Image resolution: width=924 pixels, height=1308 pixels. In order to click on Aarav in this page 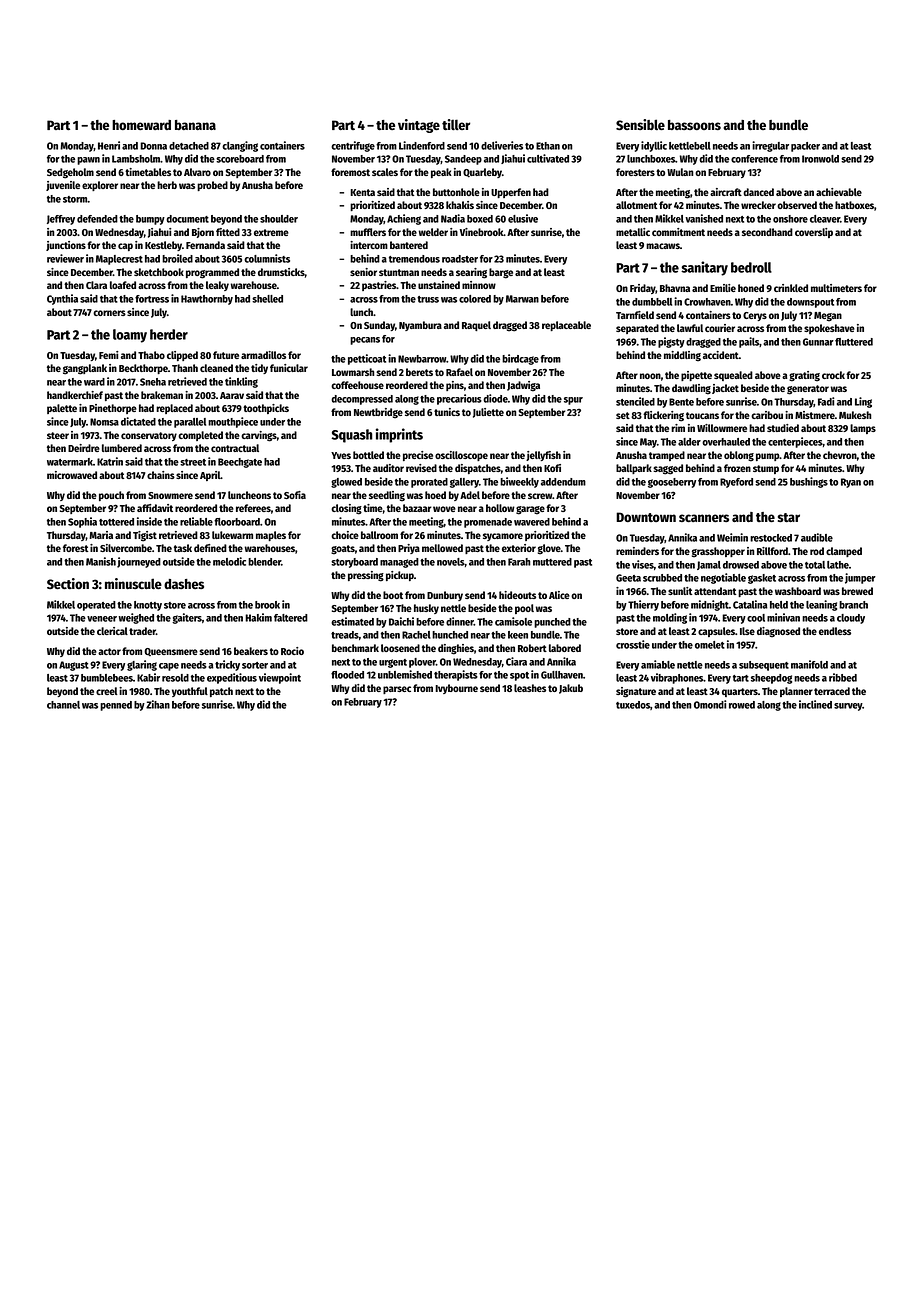, I will do `click(232, 395)`.
